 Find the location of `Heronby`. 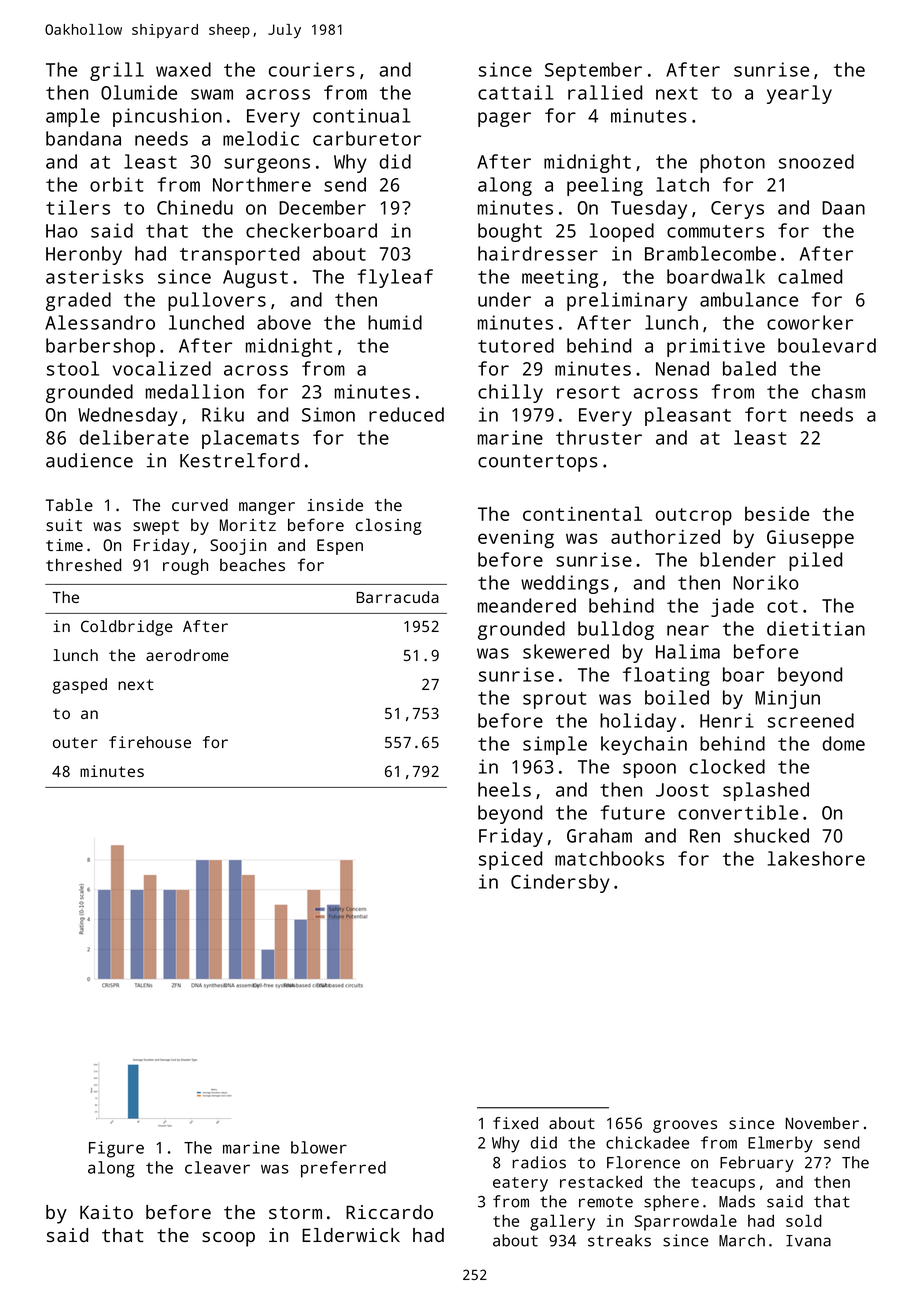

Heronby is located at coordinates (84, 255).
